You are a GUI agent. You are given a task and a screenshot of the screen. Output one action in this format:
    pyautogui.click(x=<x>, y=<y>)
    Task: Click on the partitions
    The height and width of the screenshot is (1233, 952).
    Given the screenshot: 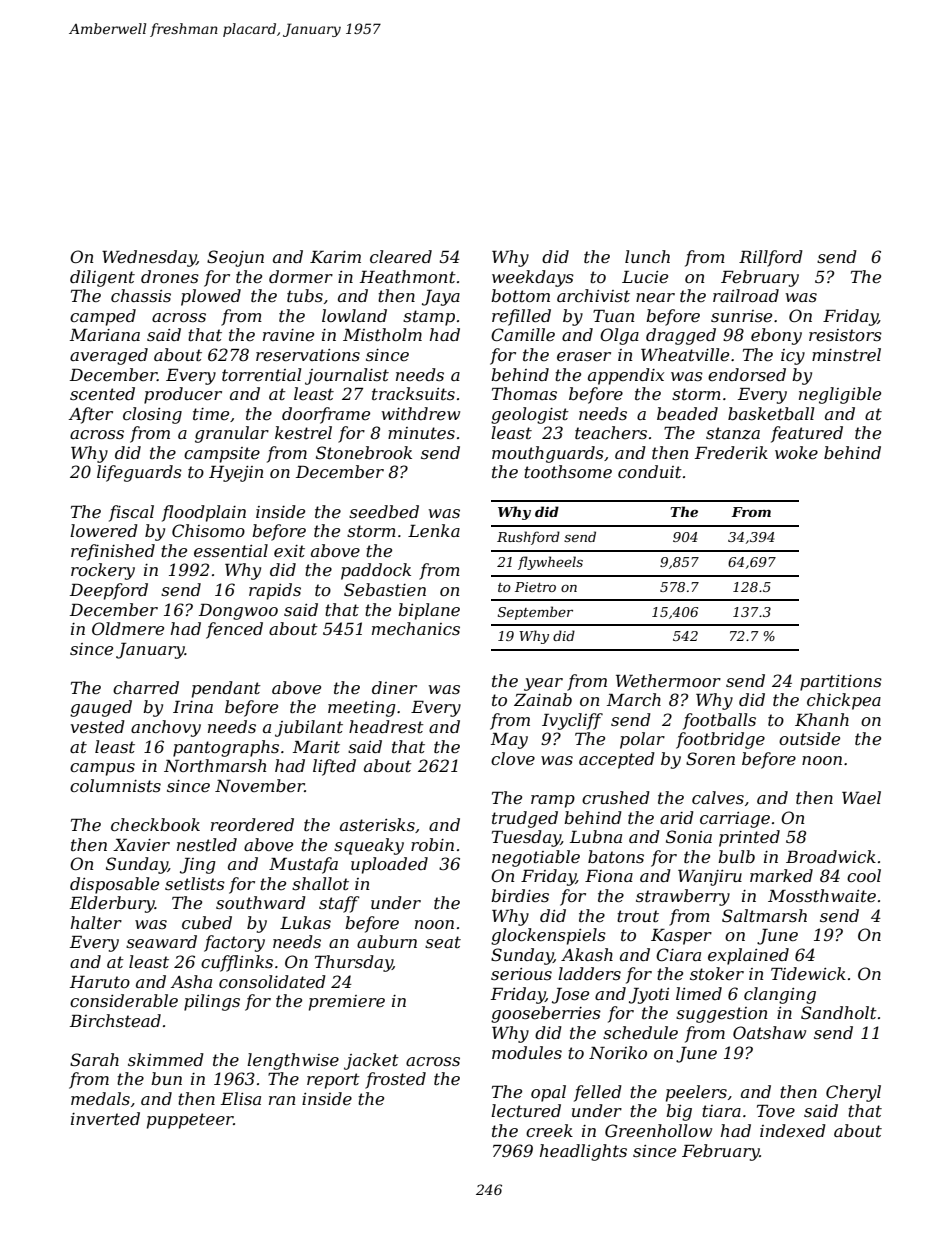 What is the action you would take?
    pyautogui.click(x=841, y=683)
